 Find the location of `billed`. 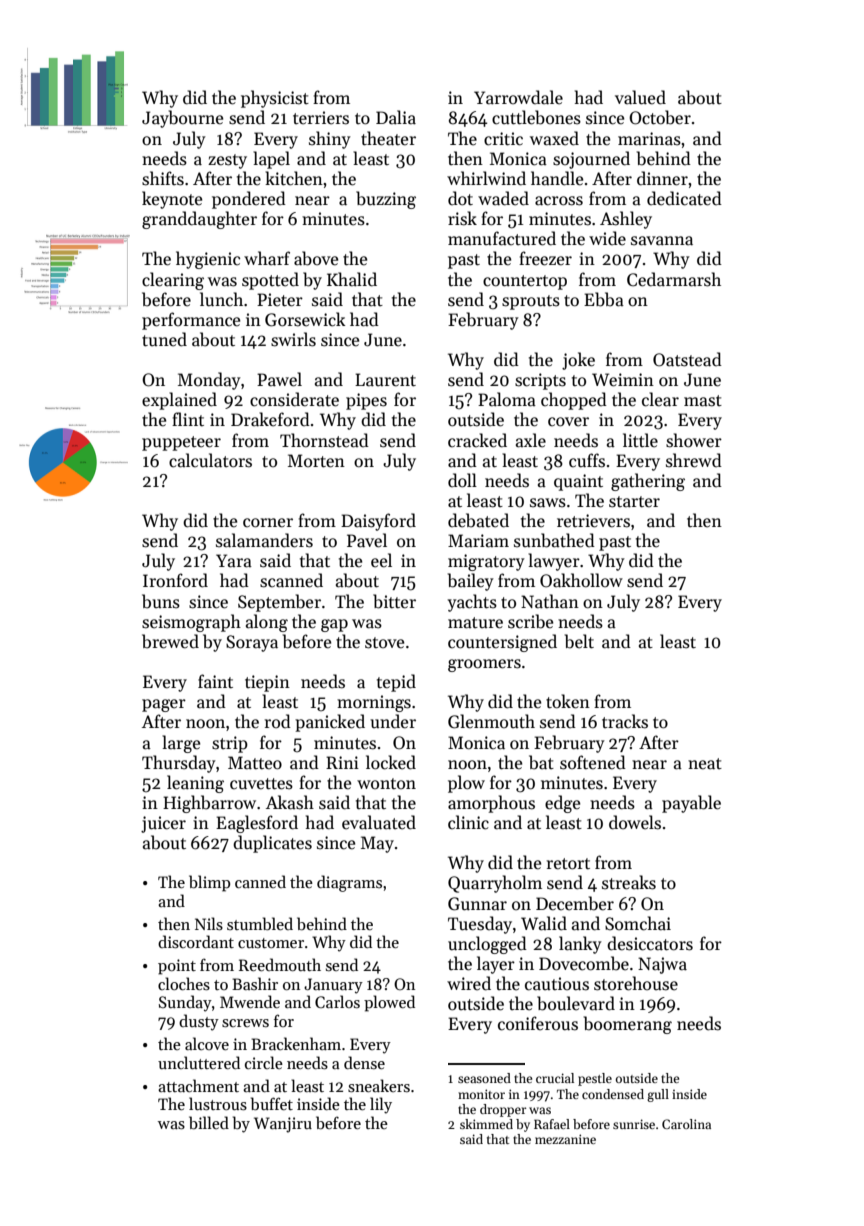

billed is located at coordinates (209, 1123).
